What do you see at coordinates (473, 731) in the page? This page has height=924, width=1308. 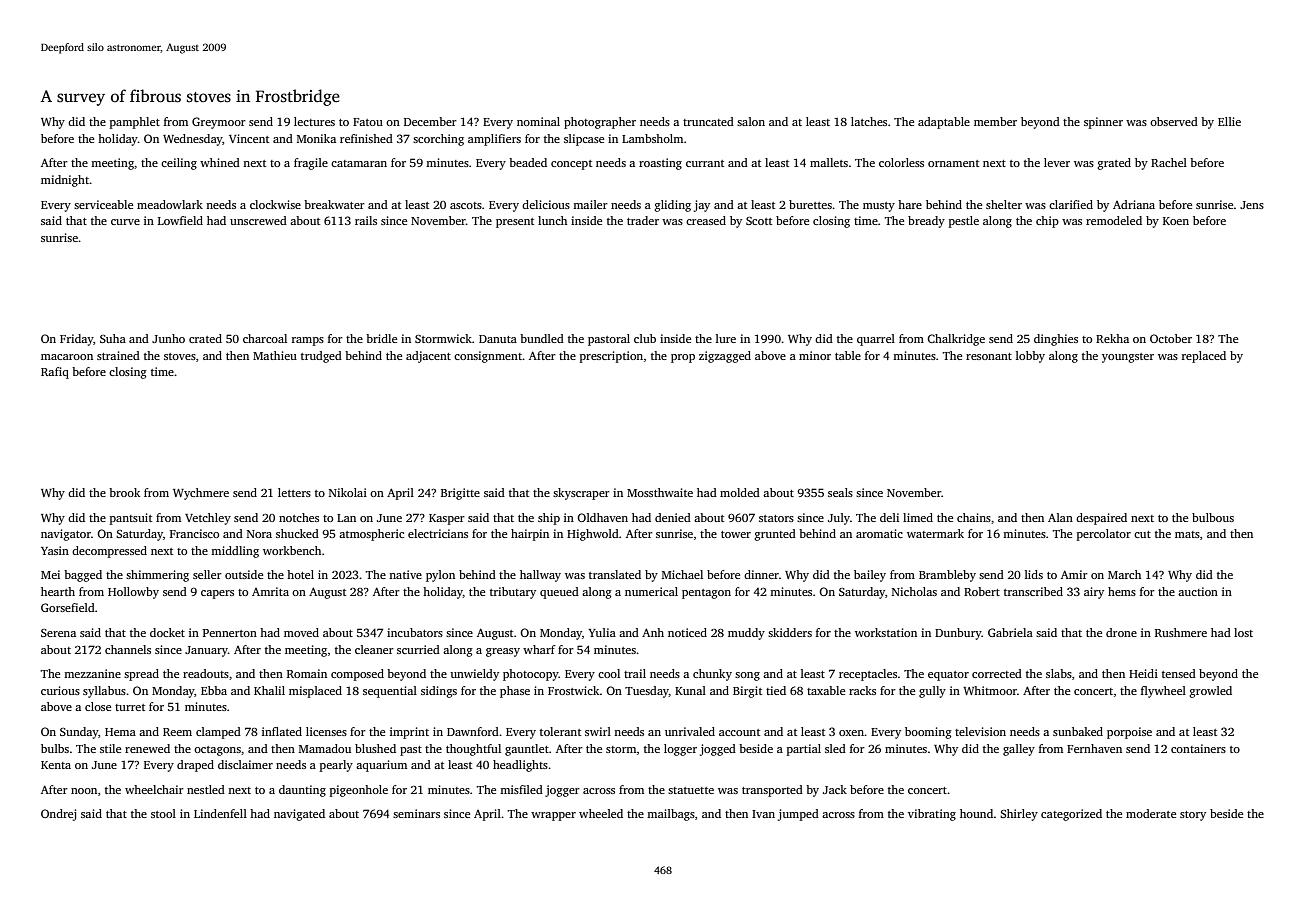 I see `Dawnford` at bounding box center [473, 731].
